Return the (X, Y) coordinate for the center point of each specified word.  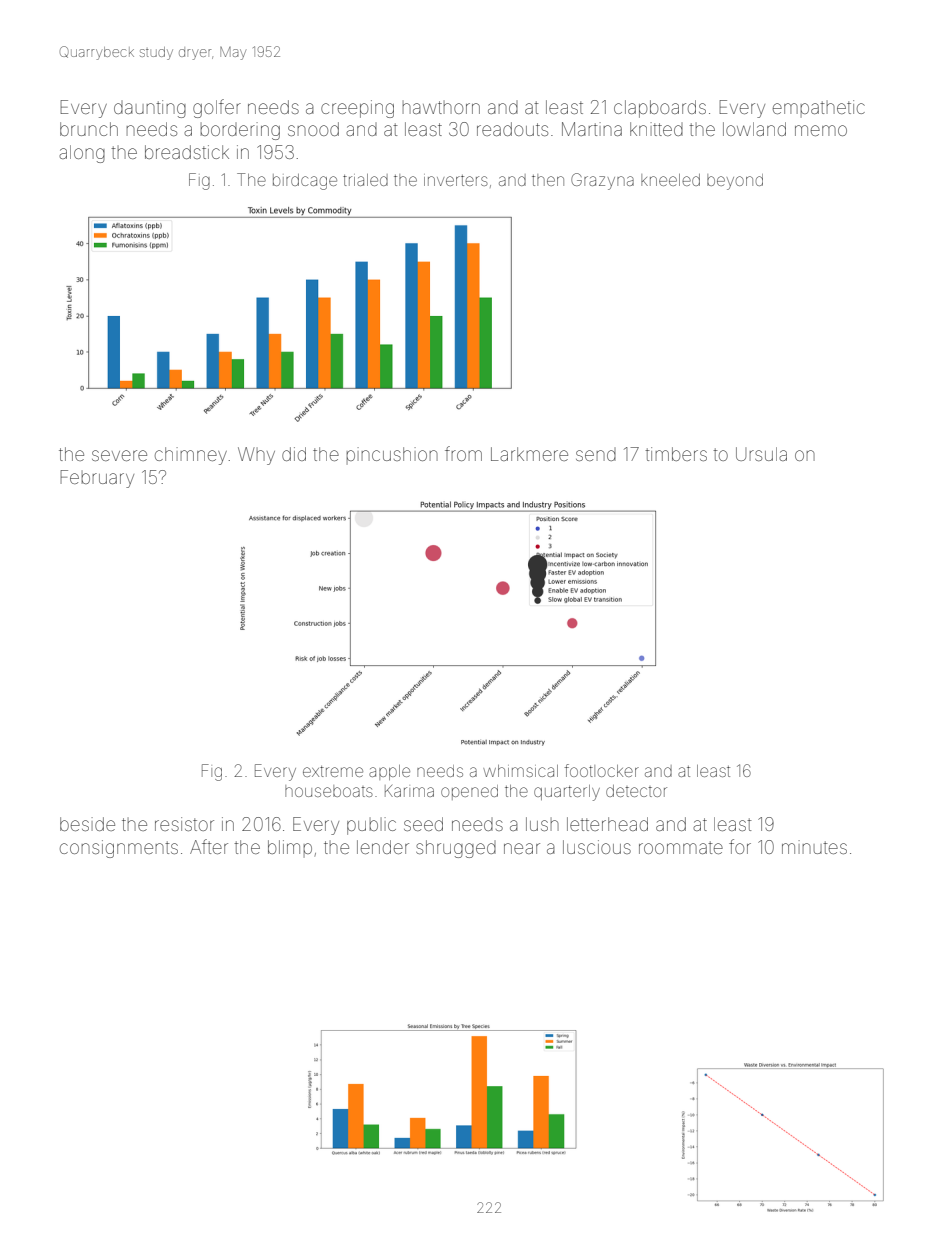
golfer (217, 108)
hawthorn (441, 107)
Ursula (761, 454)
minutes (814, 847)
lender (383, 847)
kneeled (670, 180)
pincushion (392, 455)
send (596, 454)
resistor (184, 824)
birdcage (305, 182)
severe (119, 455)
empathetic (819, 108)
